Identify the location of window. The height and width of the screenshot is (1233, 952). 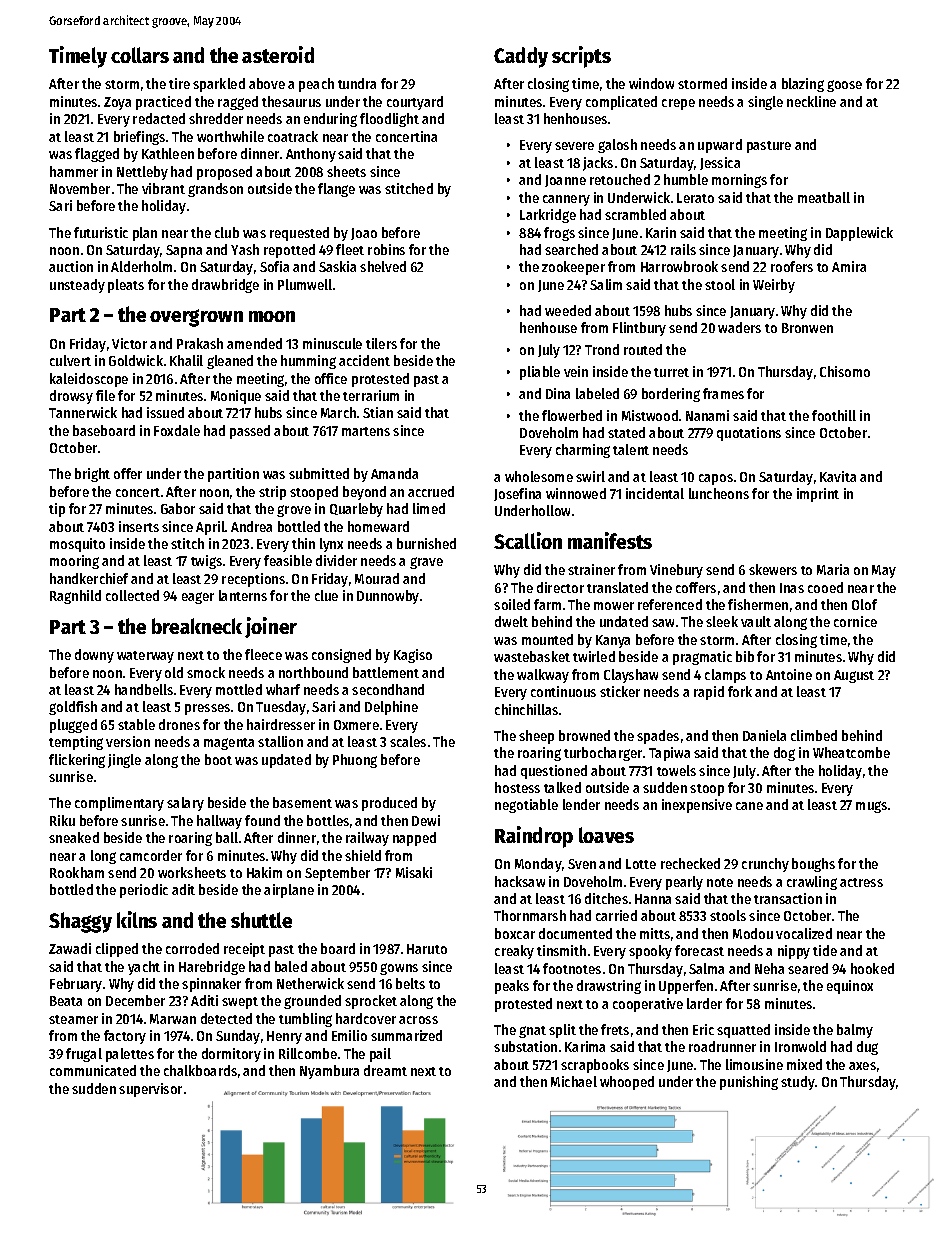
(651, 83).
